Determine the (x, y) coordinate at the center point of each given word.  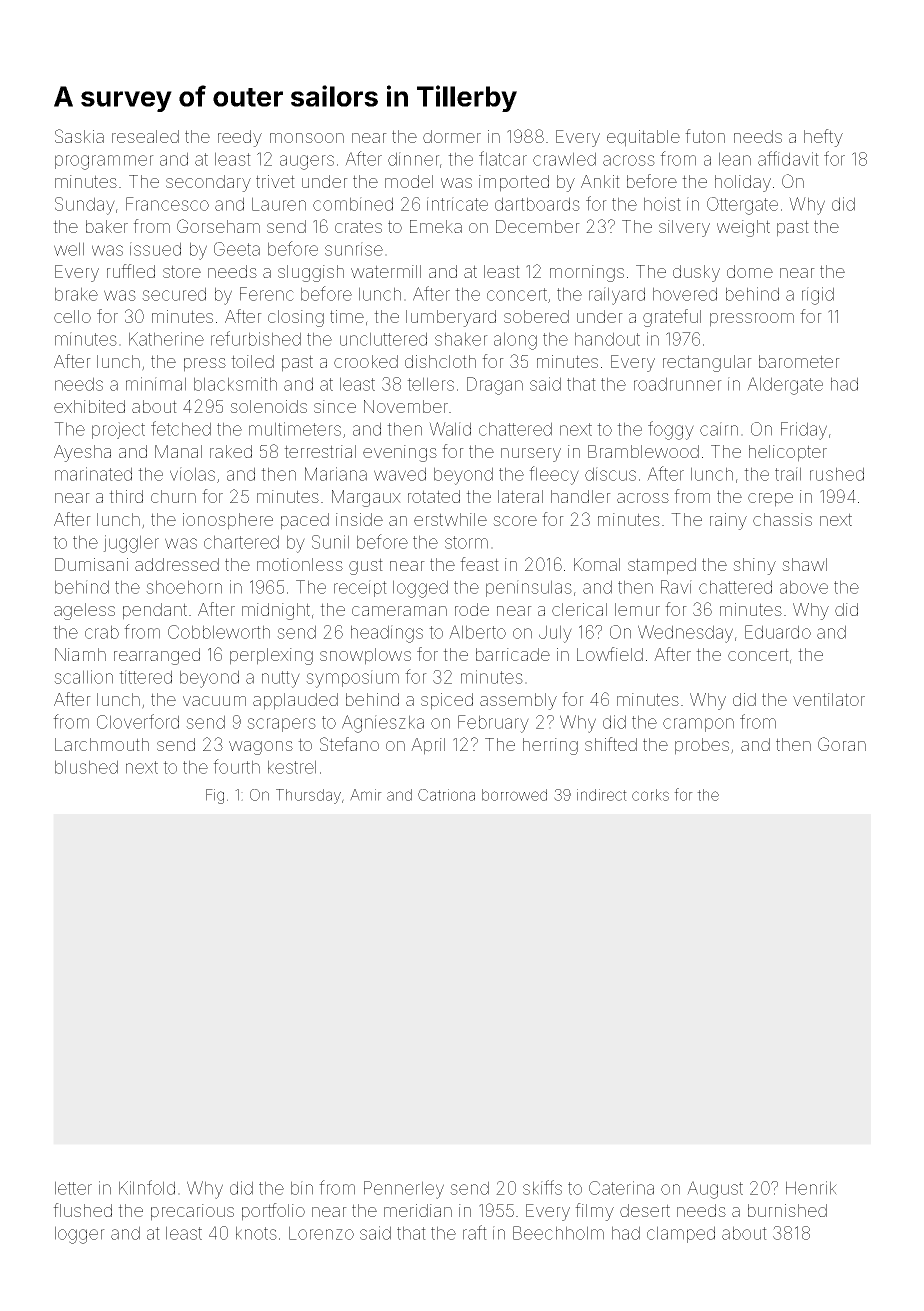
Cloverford (138, 721)
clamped (681, 1234)
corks (650, 795)
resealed (145, 136)
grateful (672, 318)
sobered (536, 316)
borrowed (514, 795)
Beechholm (558, 1233)
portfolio (273, 1212)
